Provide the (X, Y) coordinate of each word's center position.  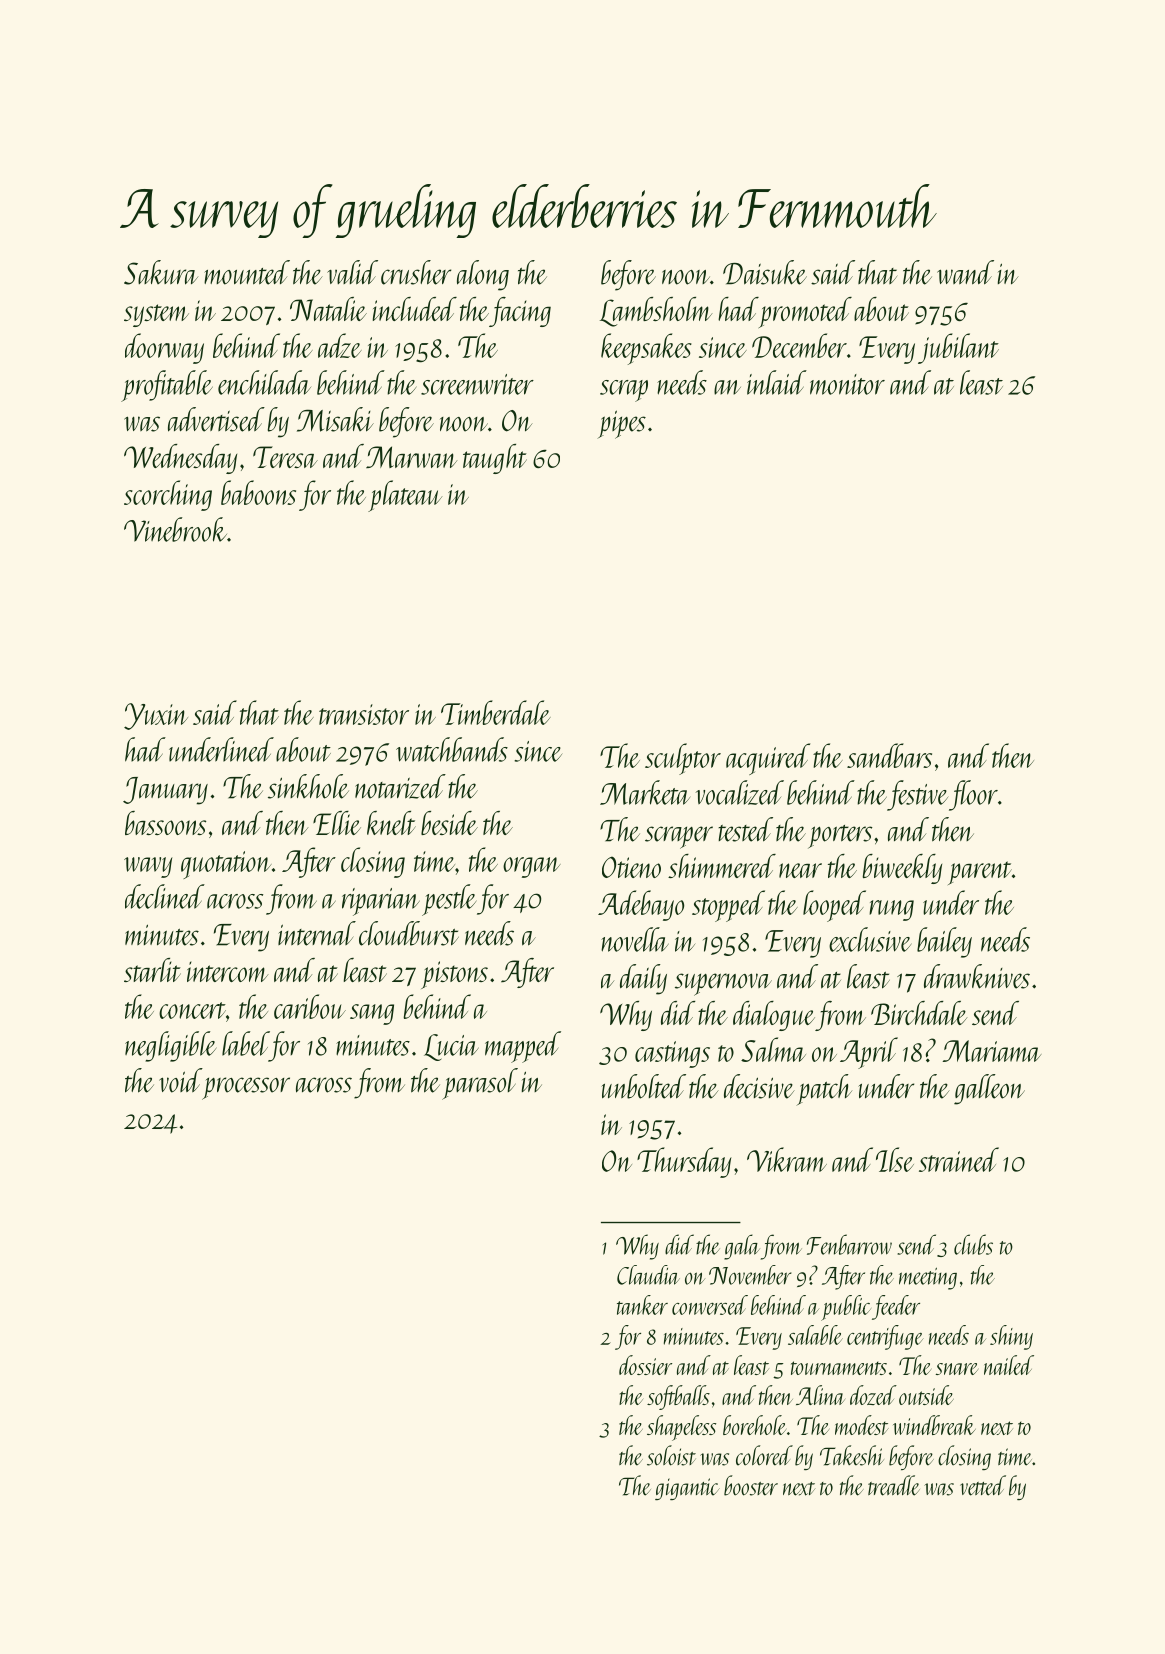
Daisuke (765, 272)
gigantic (687, 1489)
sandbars (889, 755)
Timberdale (496, 712)
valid (352, 272)
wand (965, 272)
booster (751, 1485)
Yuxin (156, 716)
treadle (894, 1485)
